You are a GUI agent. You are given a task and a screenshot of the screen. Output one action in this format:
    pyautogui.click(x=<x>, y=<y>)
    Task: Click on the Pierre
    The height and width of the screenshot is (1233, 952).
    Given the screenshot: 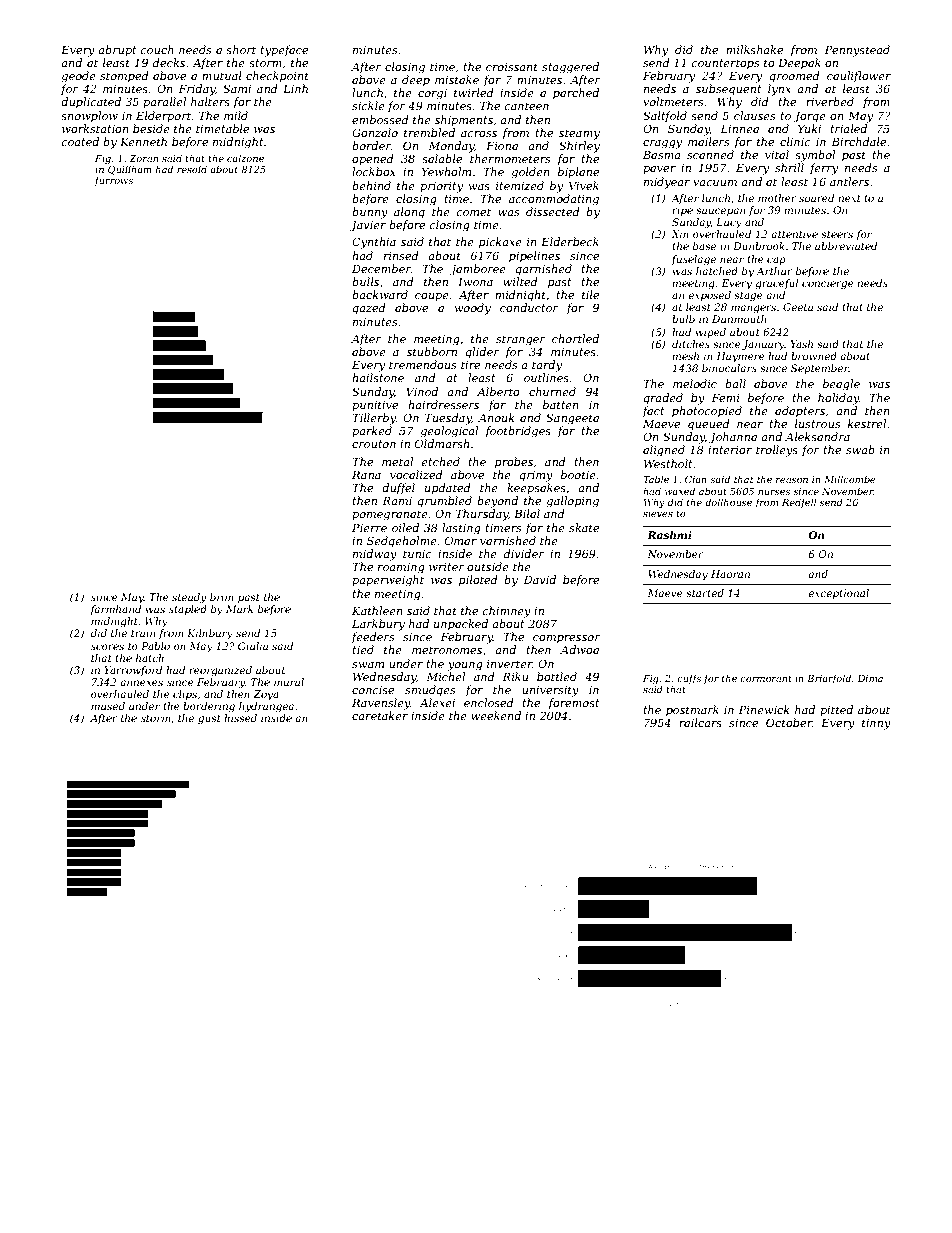 What is the action you would take?
    pyautogui.click(x=369, y=527)
